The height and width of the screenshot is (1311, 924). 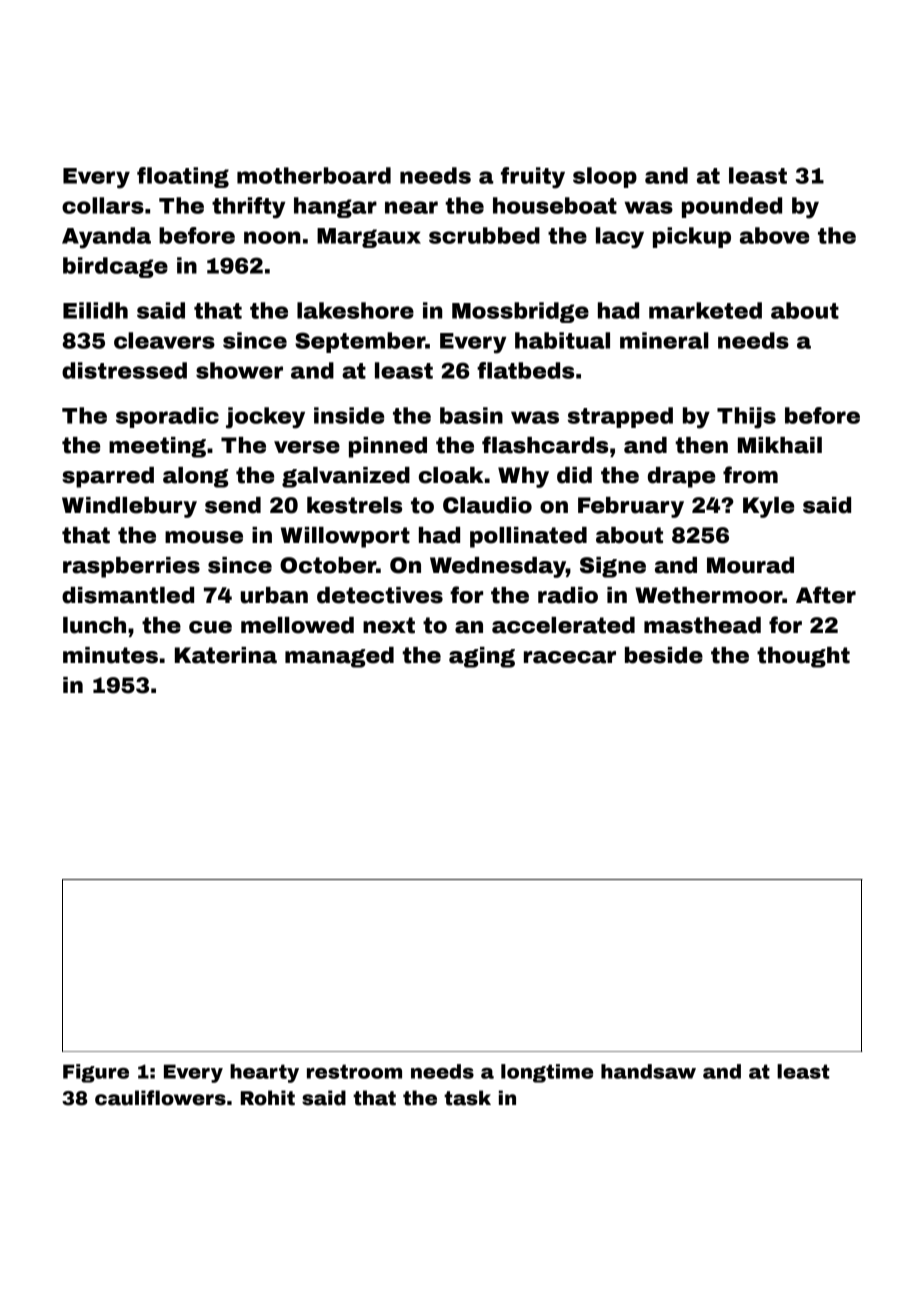 I want to click on from, so click(x=750, y=475).
